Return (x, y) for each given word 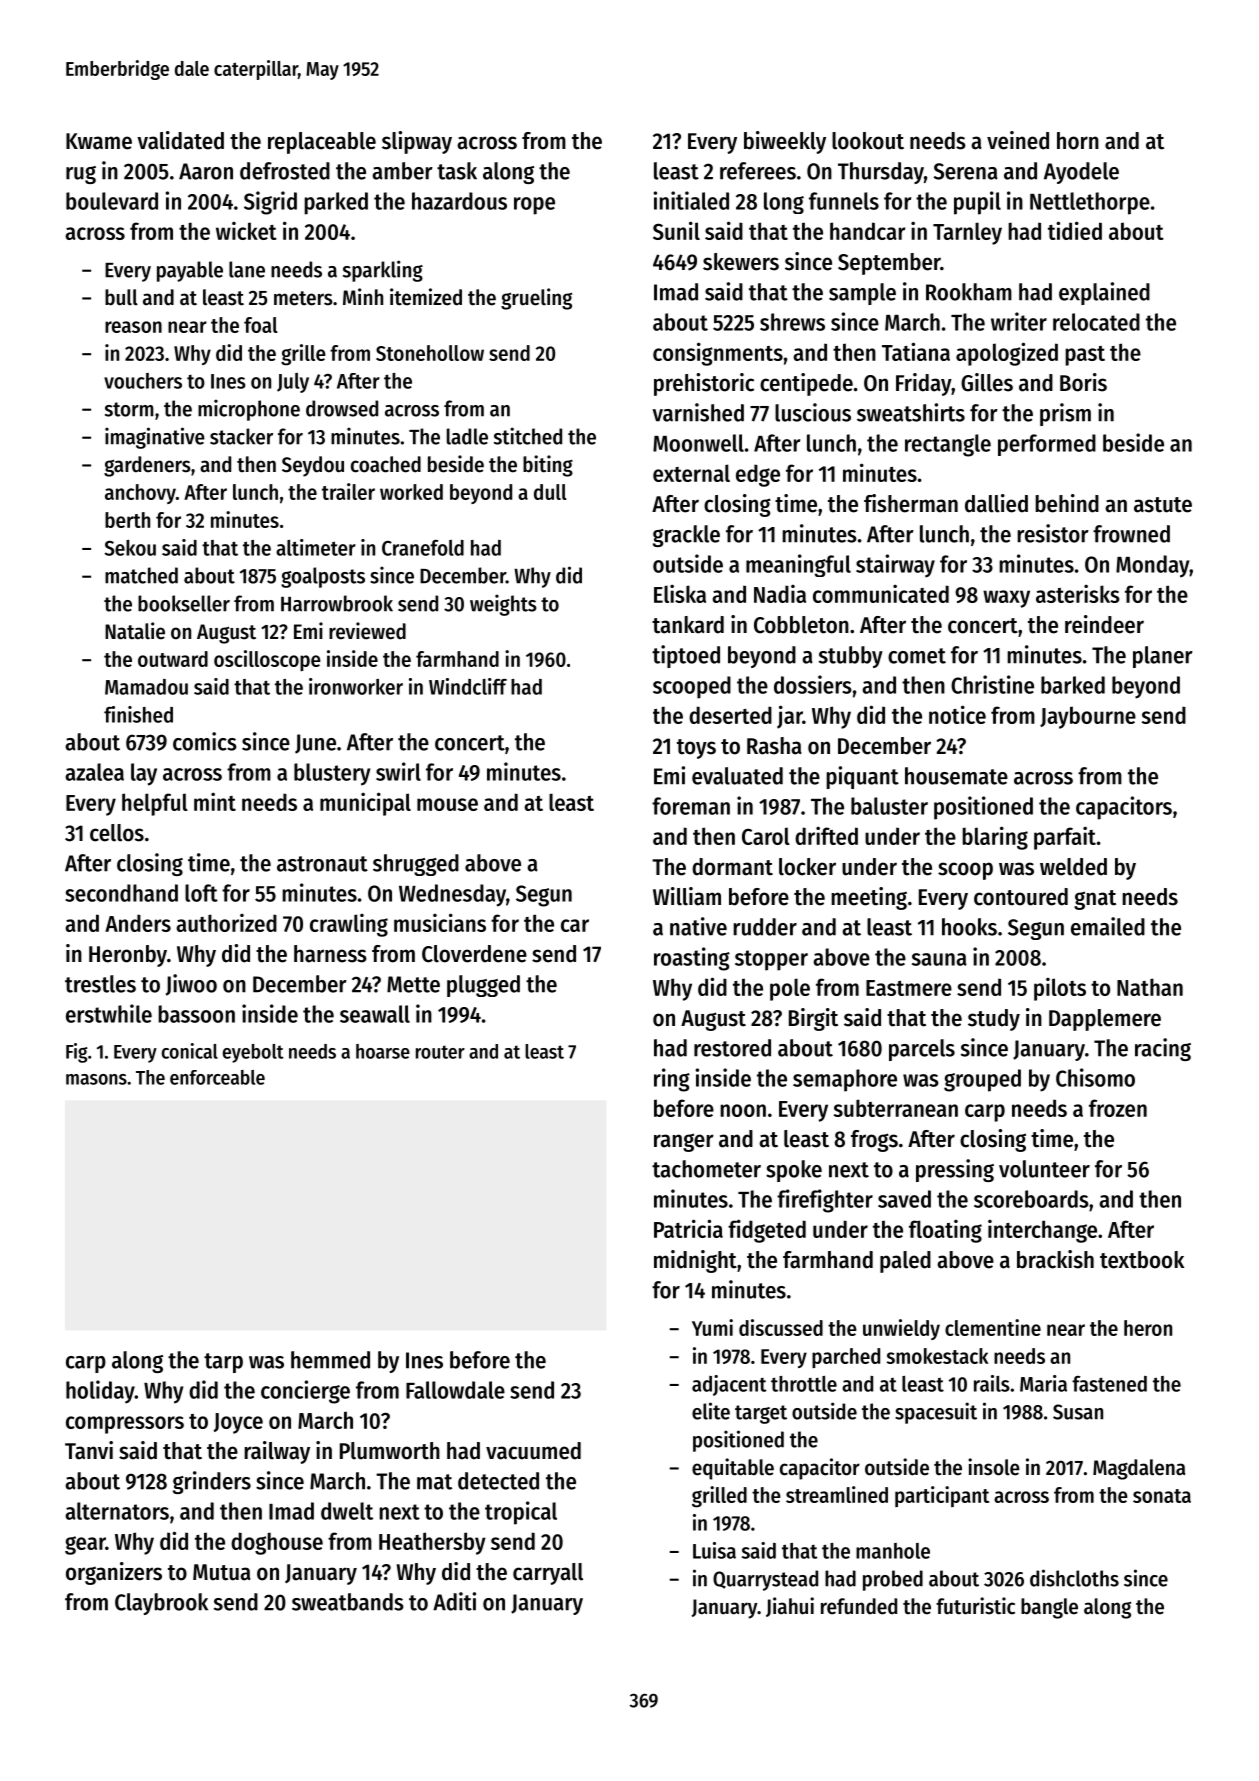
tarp (223, 1363)
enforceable (217, 1077)
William (687, 896)
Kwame (99, 141)
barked (1073, 685)
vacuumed (533, 1451)
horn (1078, 141)
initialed (691, 200)
